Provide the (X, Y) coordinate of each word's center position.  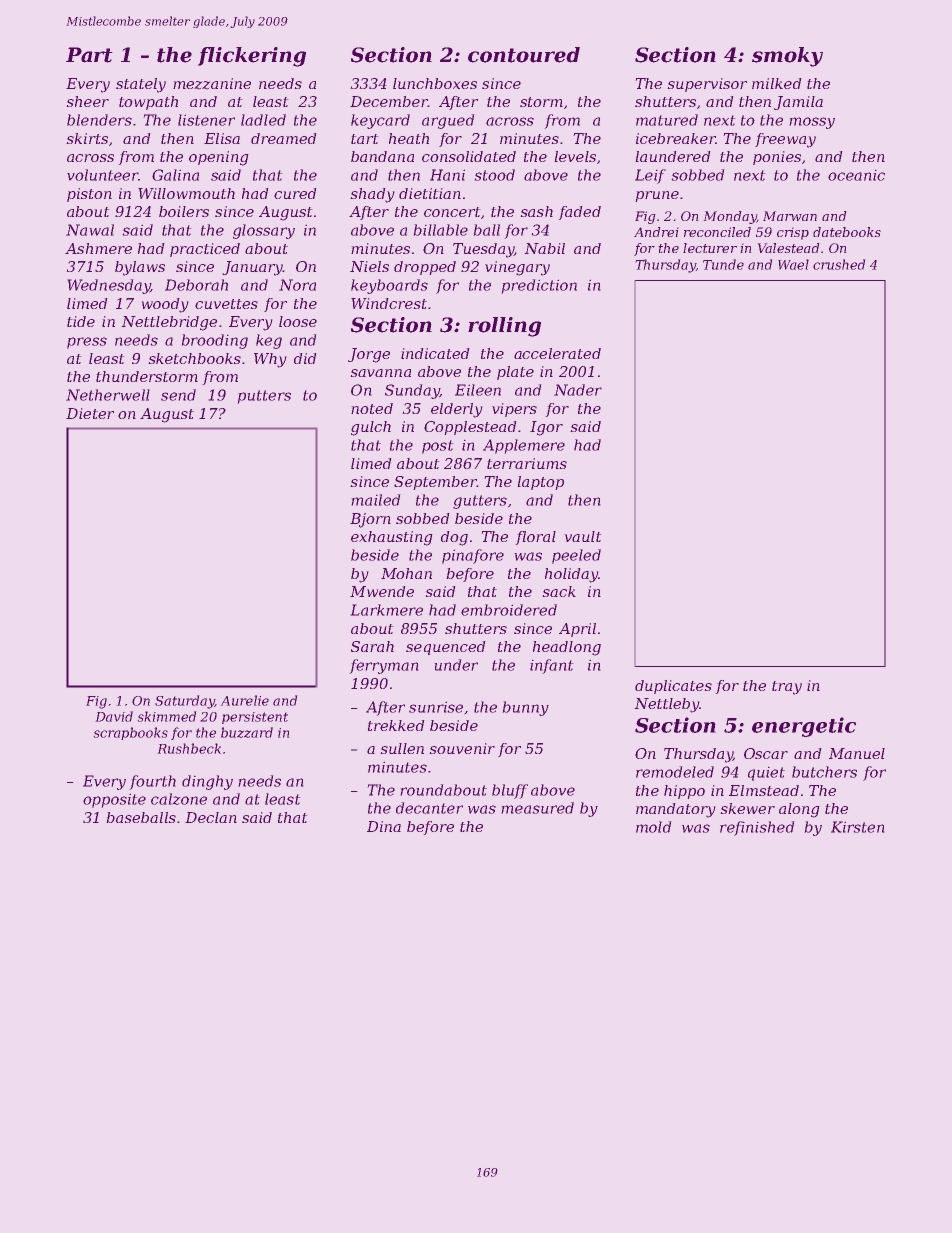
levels (575, 156)
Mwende (382, 591)
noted (372, 408)
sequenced (445, 648)
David (114, 716)
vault (583, 536)
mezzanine (212, 83)
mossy (812, 123)
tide (81, 321)
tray (787, 688)
